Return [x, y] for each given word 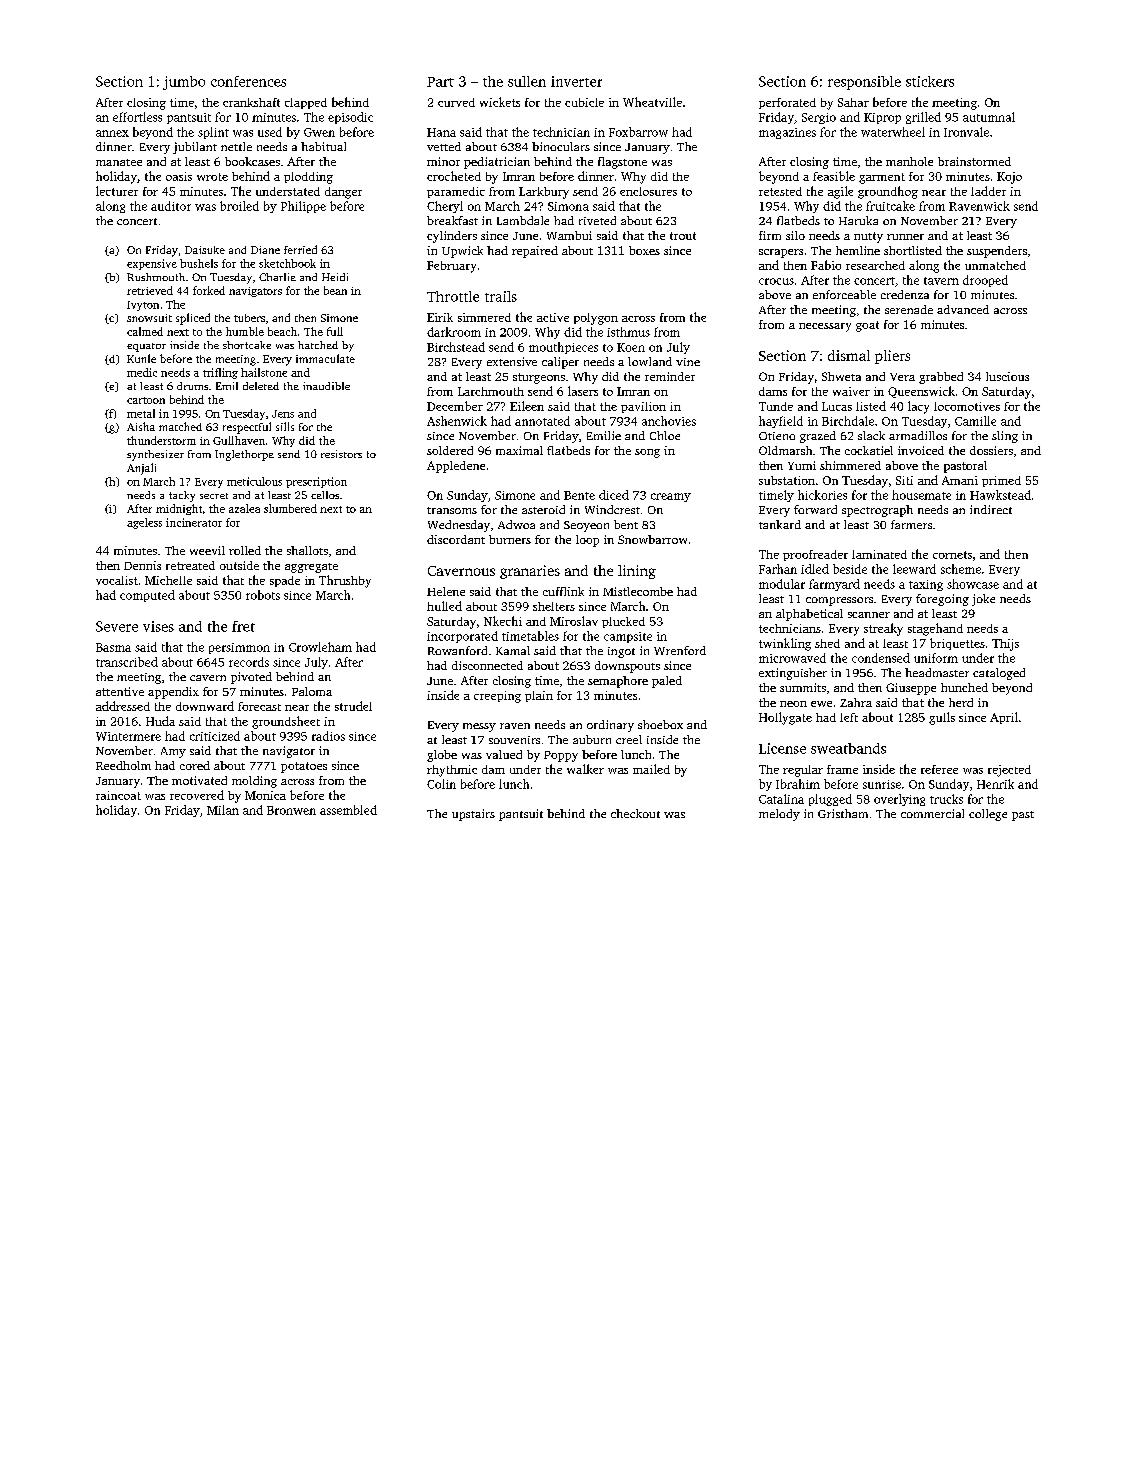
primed [1001, 481]
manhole [909, 161]
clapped [306, 103]
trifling [220, 373]
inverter [576, 81]
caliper [560, 363]
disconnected [487, 665]
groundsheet [286, 722]
